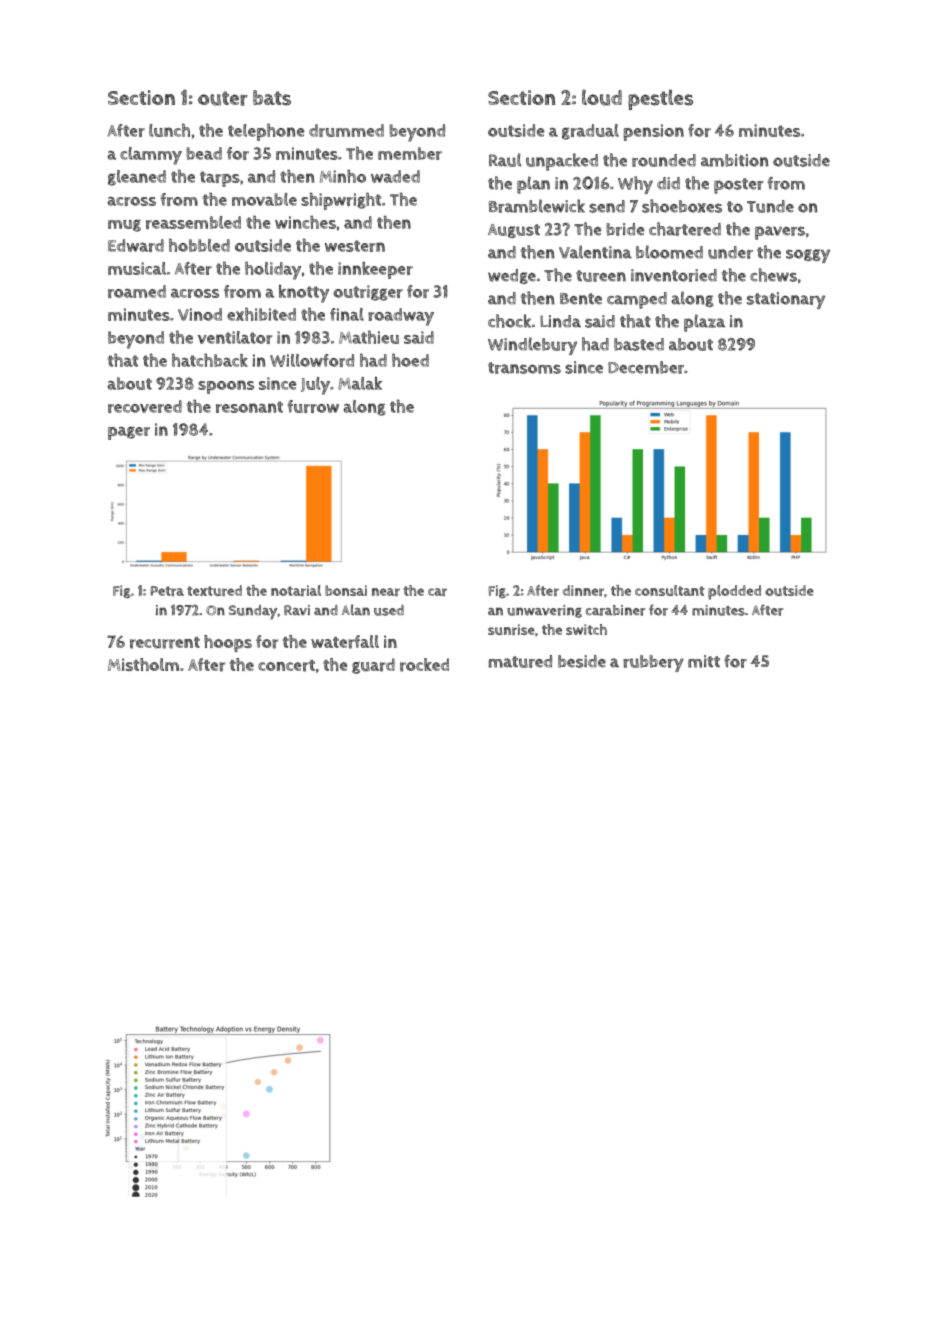 The image size is (940, 1335). Describe the element at coordinates (129, 433) in the screenshot. I see `pager` at that location.
